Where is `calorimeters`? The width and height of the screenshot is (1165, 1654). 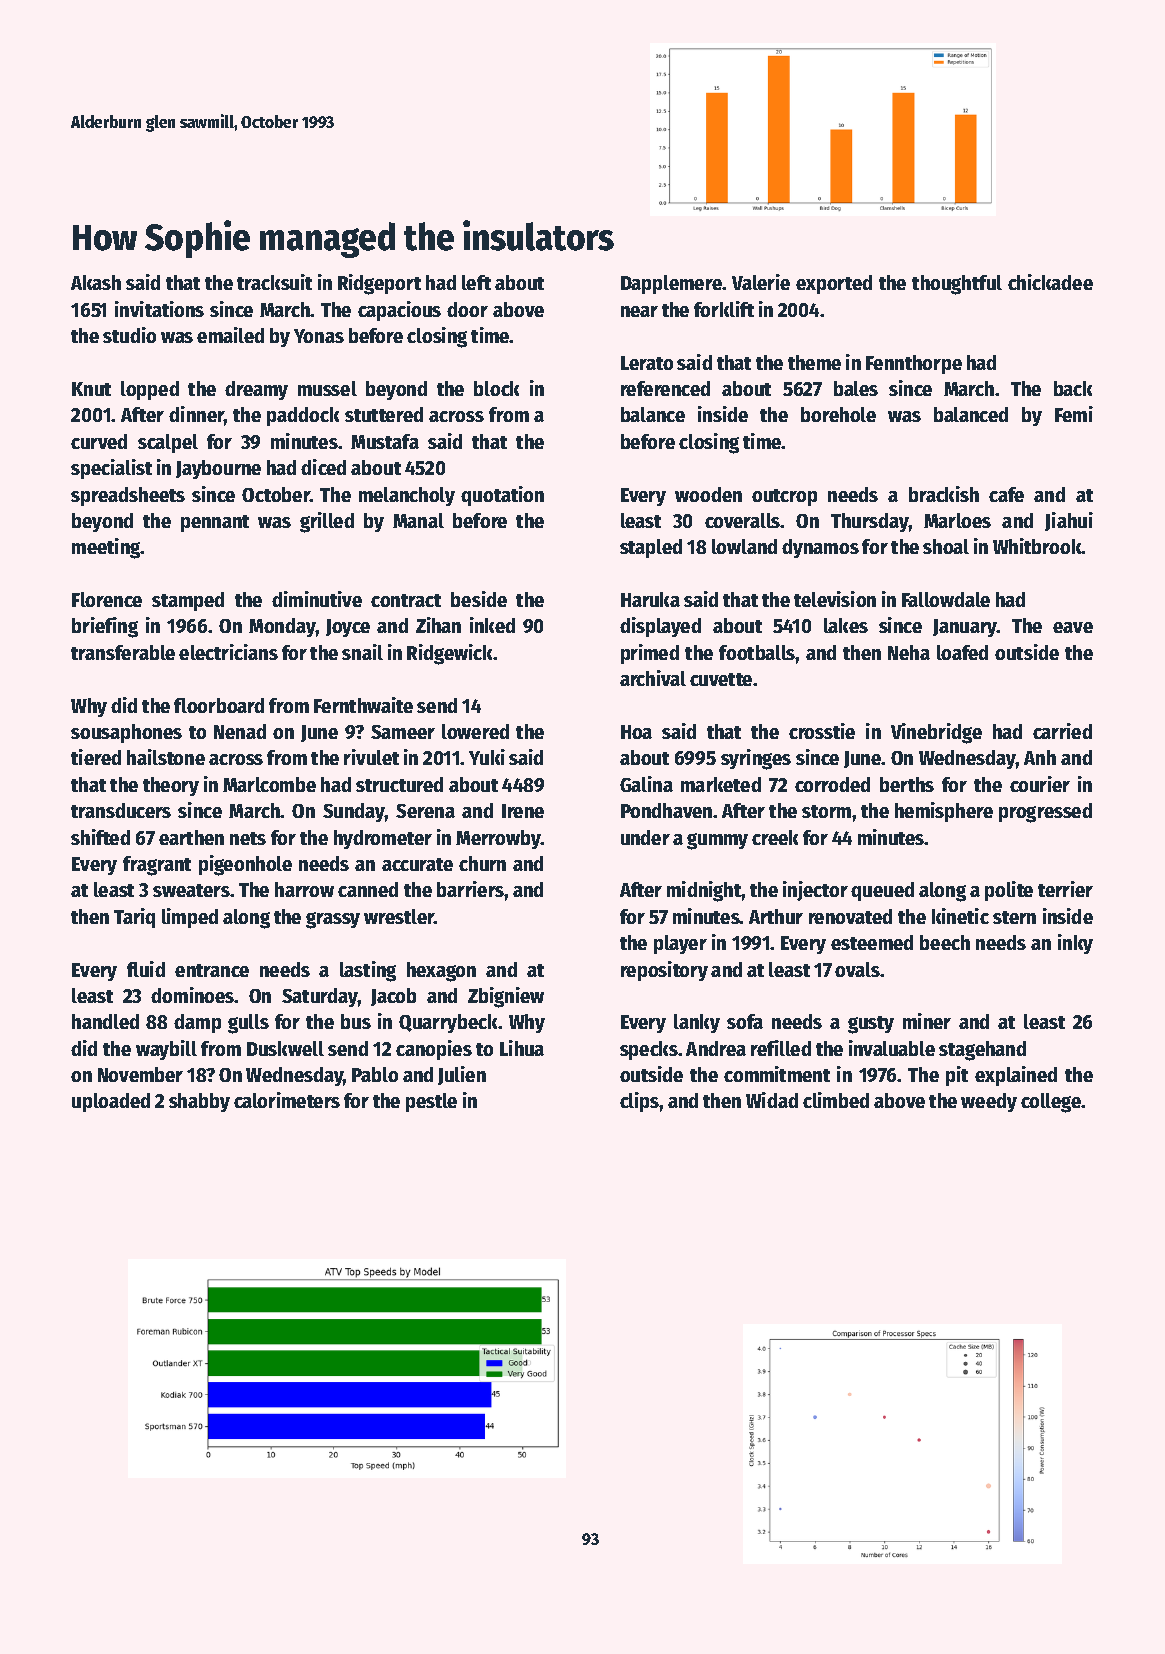
calorimeters is located at coordinates (287, 1100).
